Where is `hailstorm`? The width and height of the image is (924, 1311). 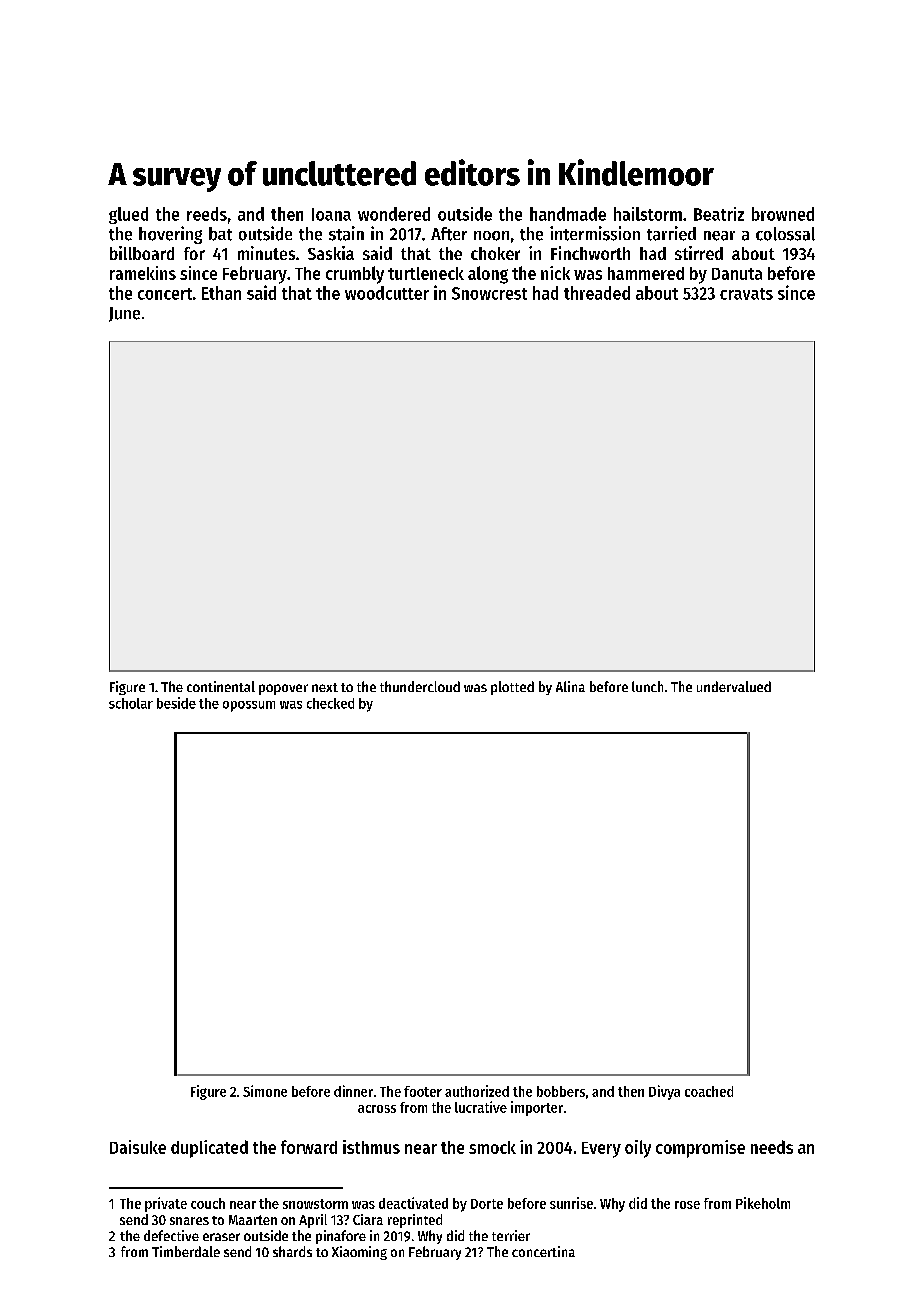
hailstorm is located at coordinates (648, 214).
